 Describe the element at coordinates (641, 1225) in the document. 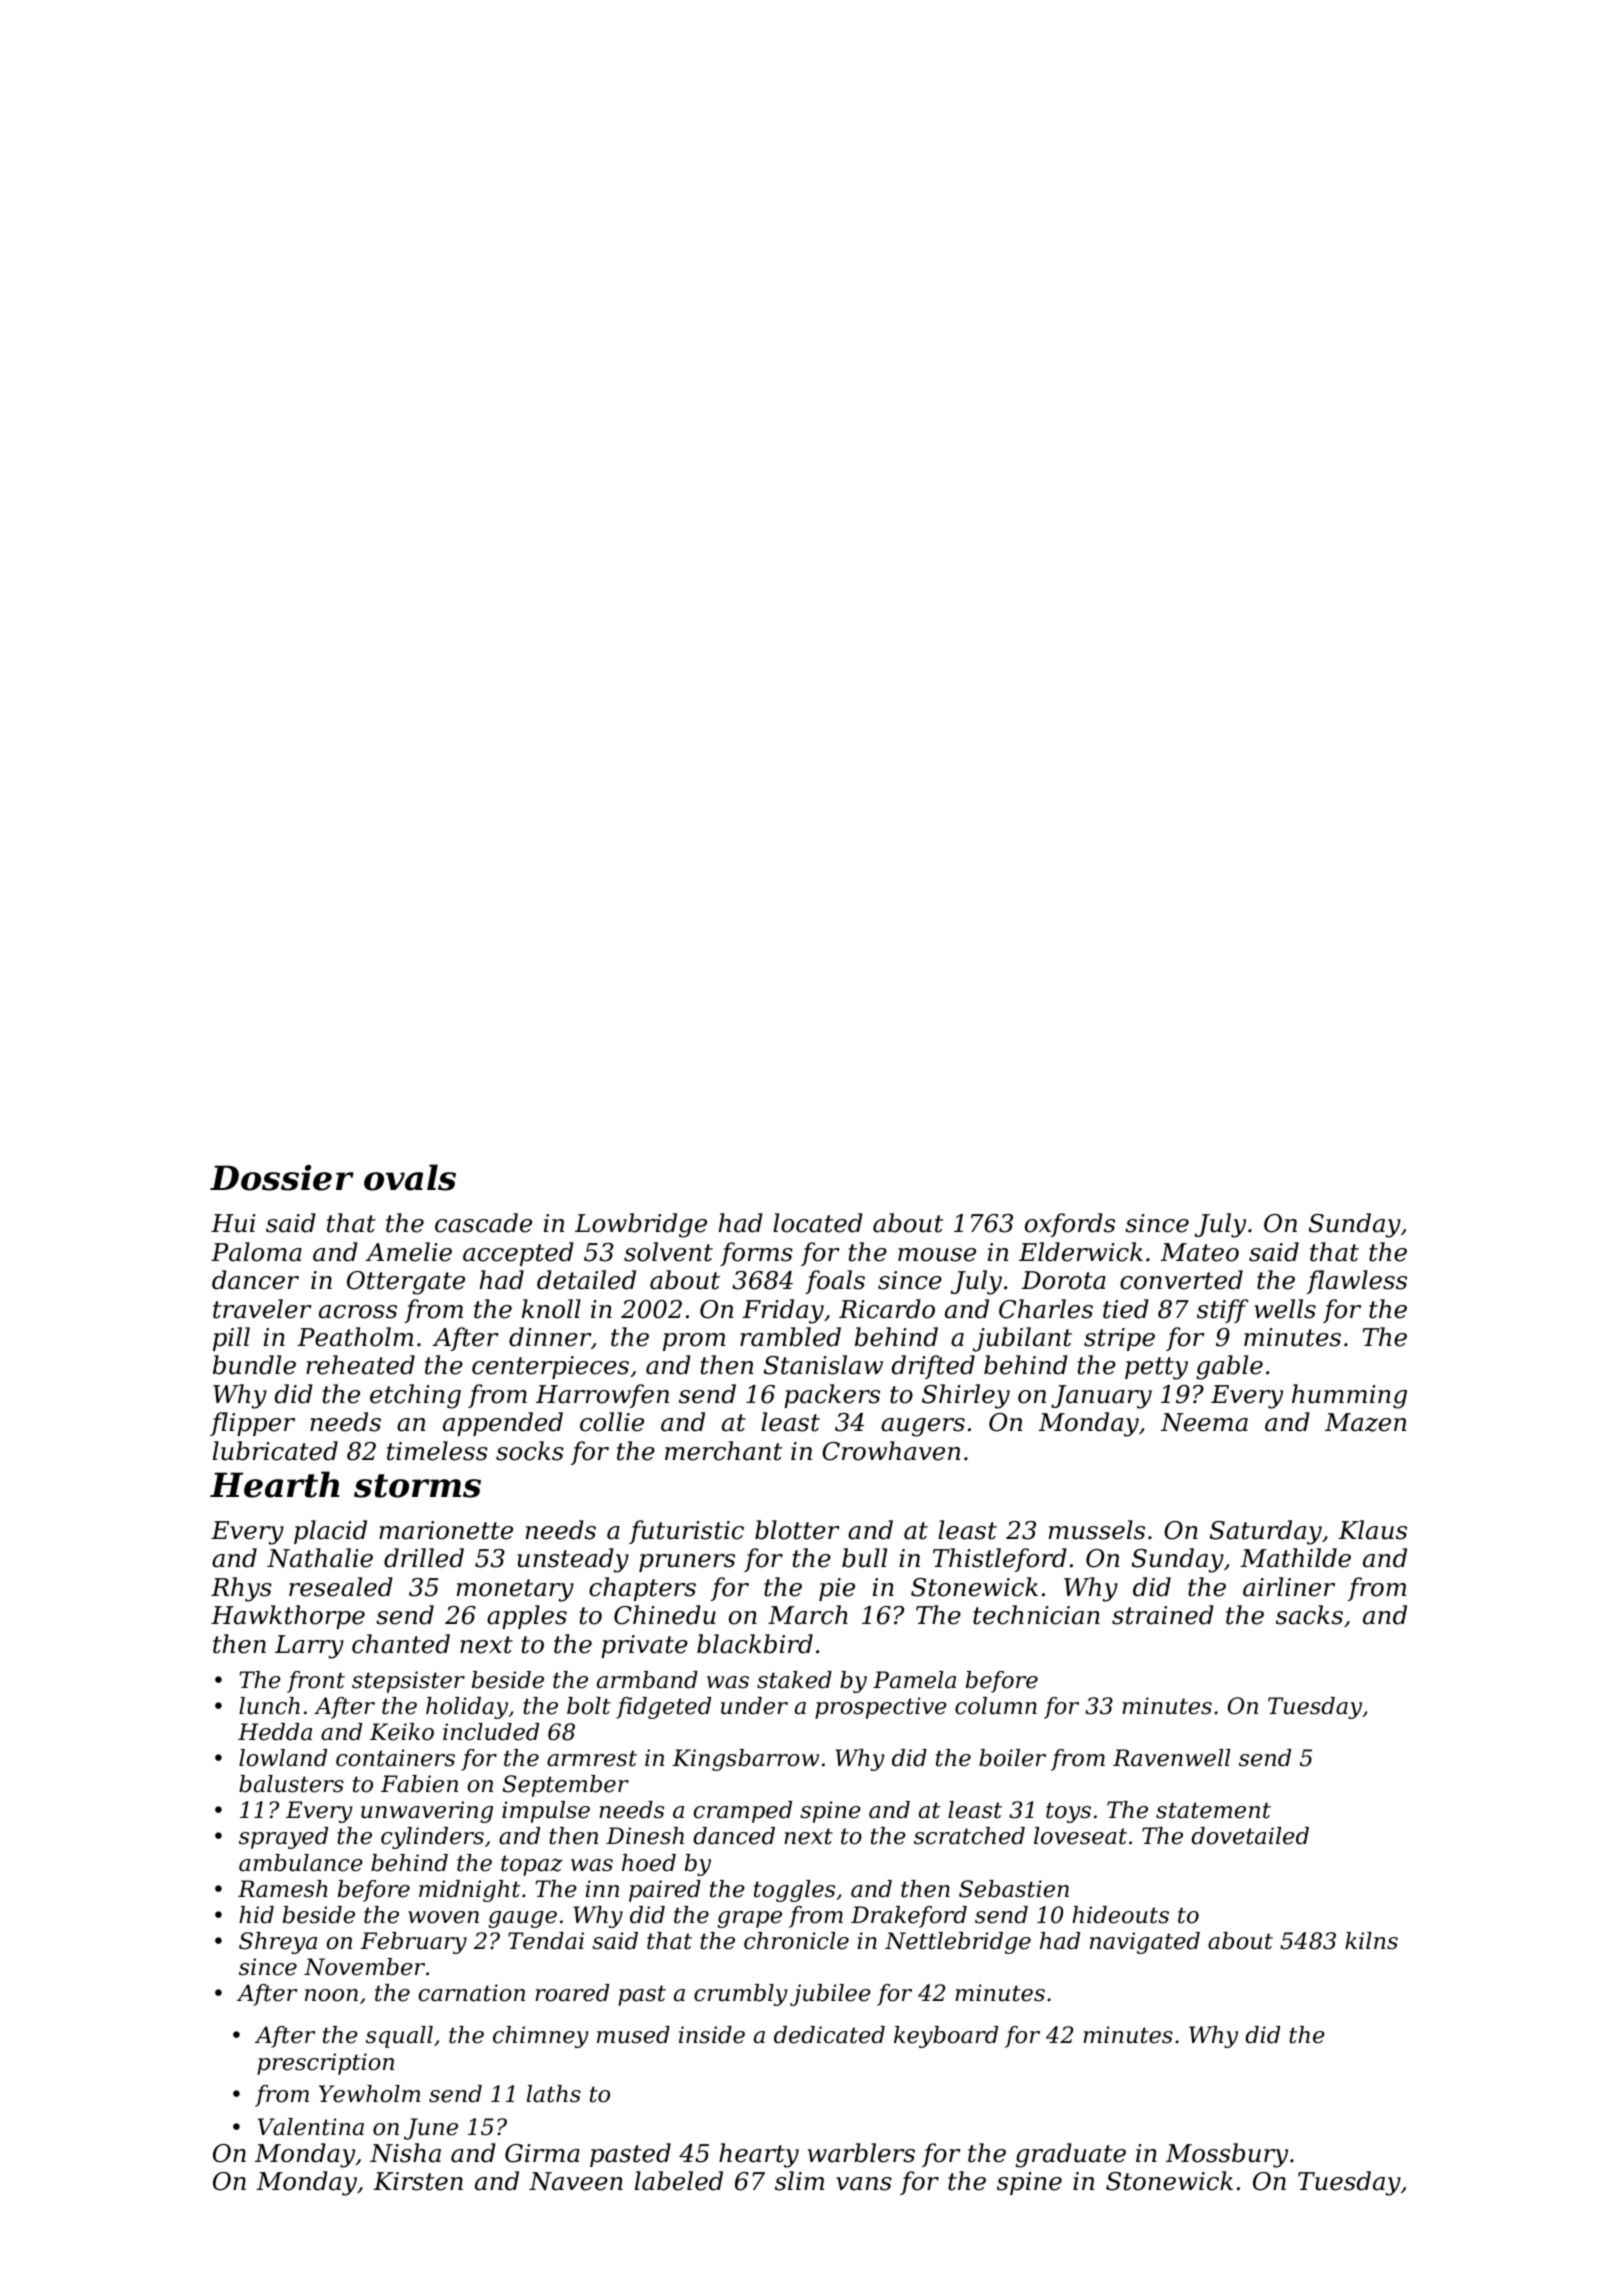

I see `Lowbridge` at that location.
